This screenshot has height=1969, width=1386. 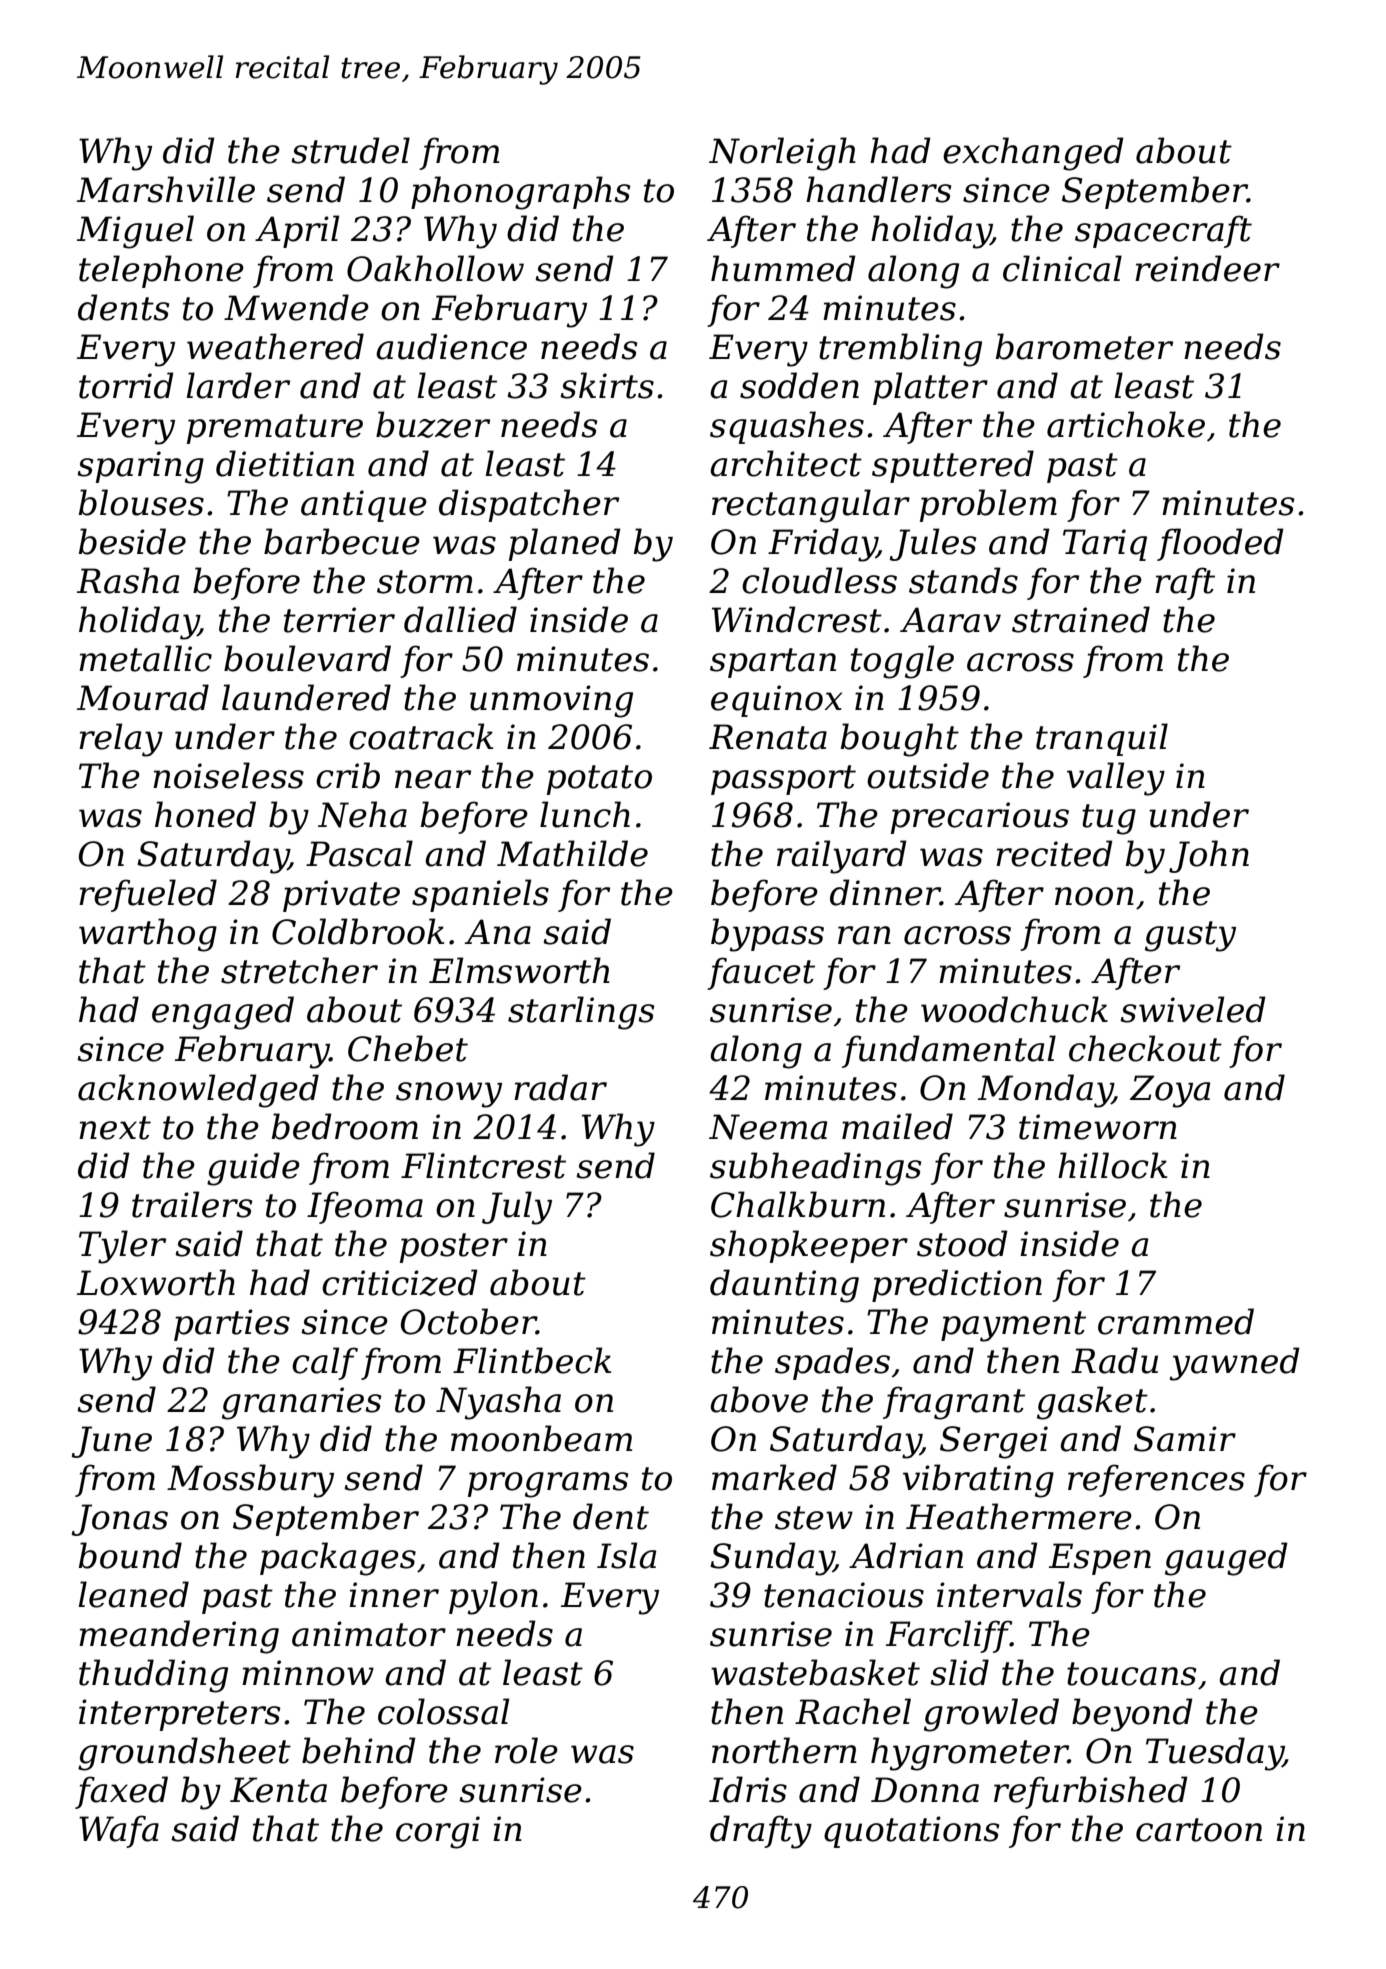 What do you see at coordinates (1105, 545) in the screenshot?
I see `Tariq` at bounding box center [1105, 545].
